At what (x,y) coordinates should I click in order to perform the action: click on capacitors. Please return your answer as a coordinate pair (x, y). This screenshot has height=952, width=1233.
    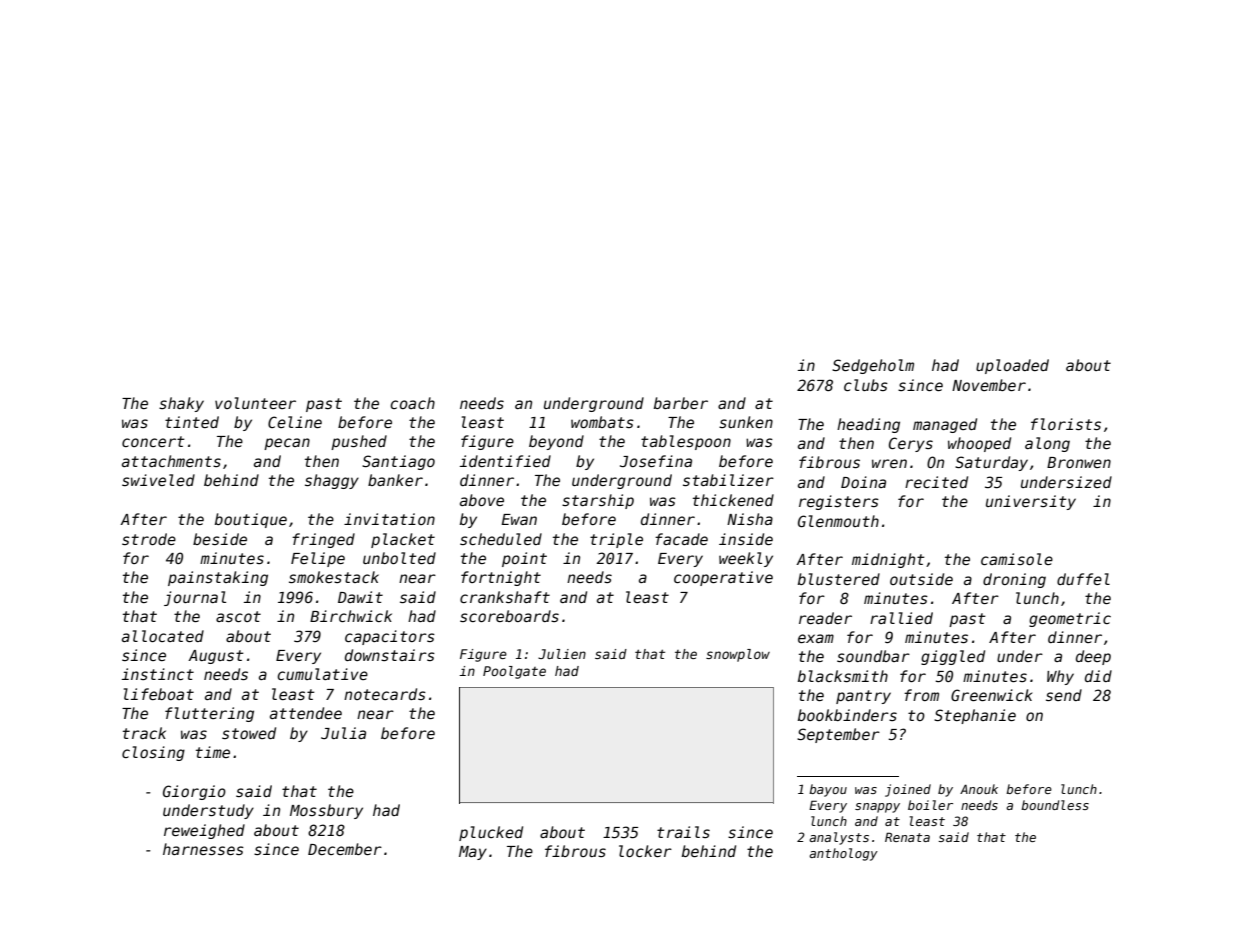
    Looking at the image, I should click on (390, 637).
